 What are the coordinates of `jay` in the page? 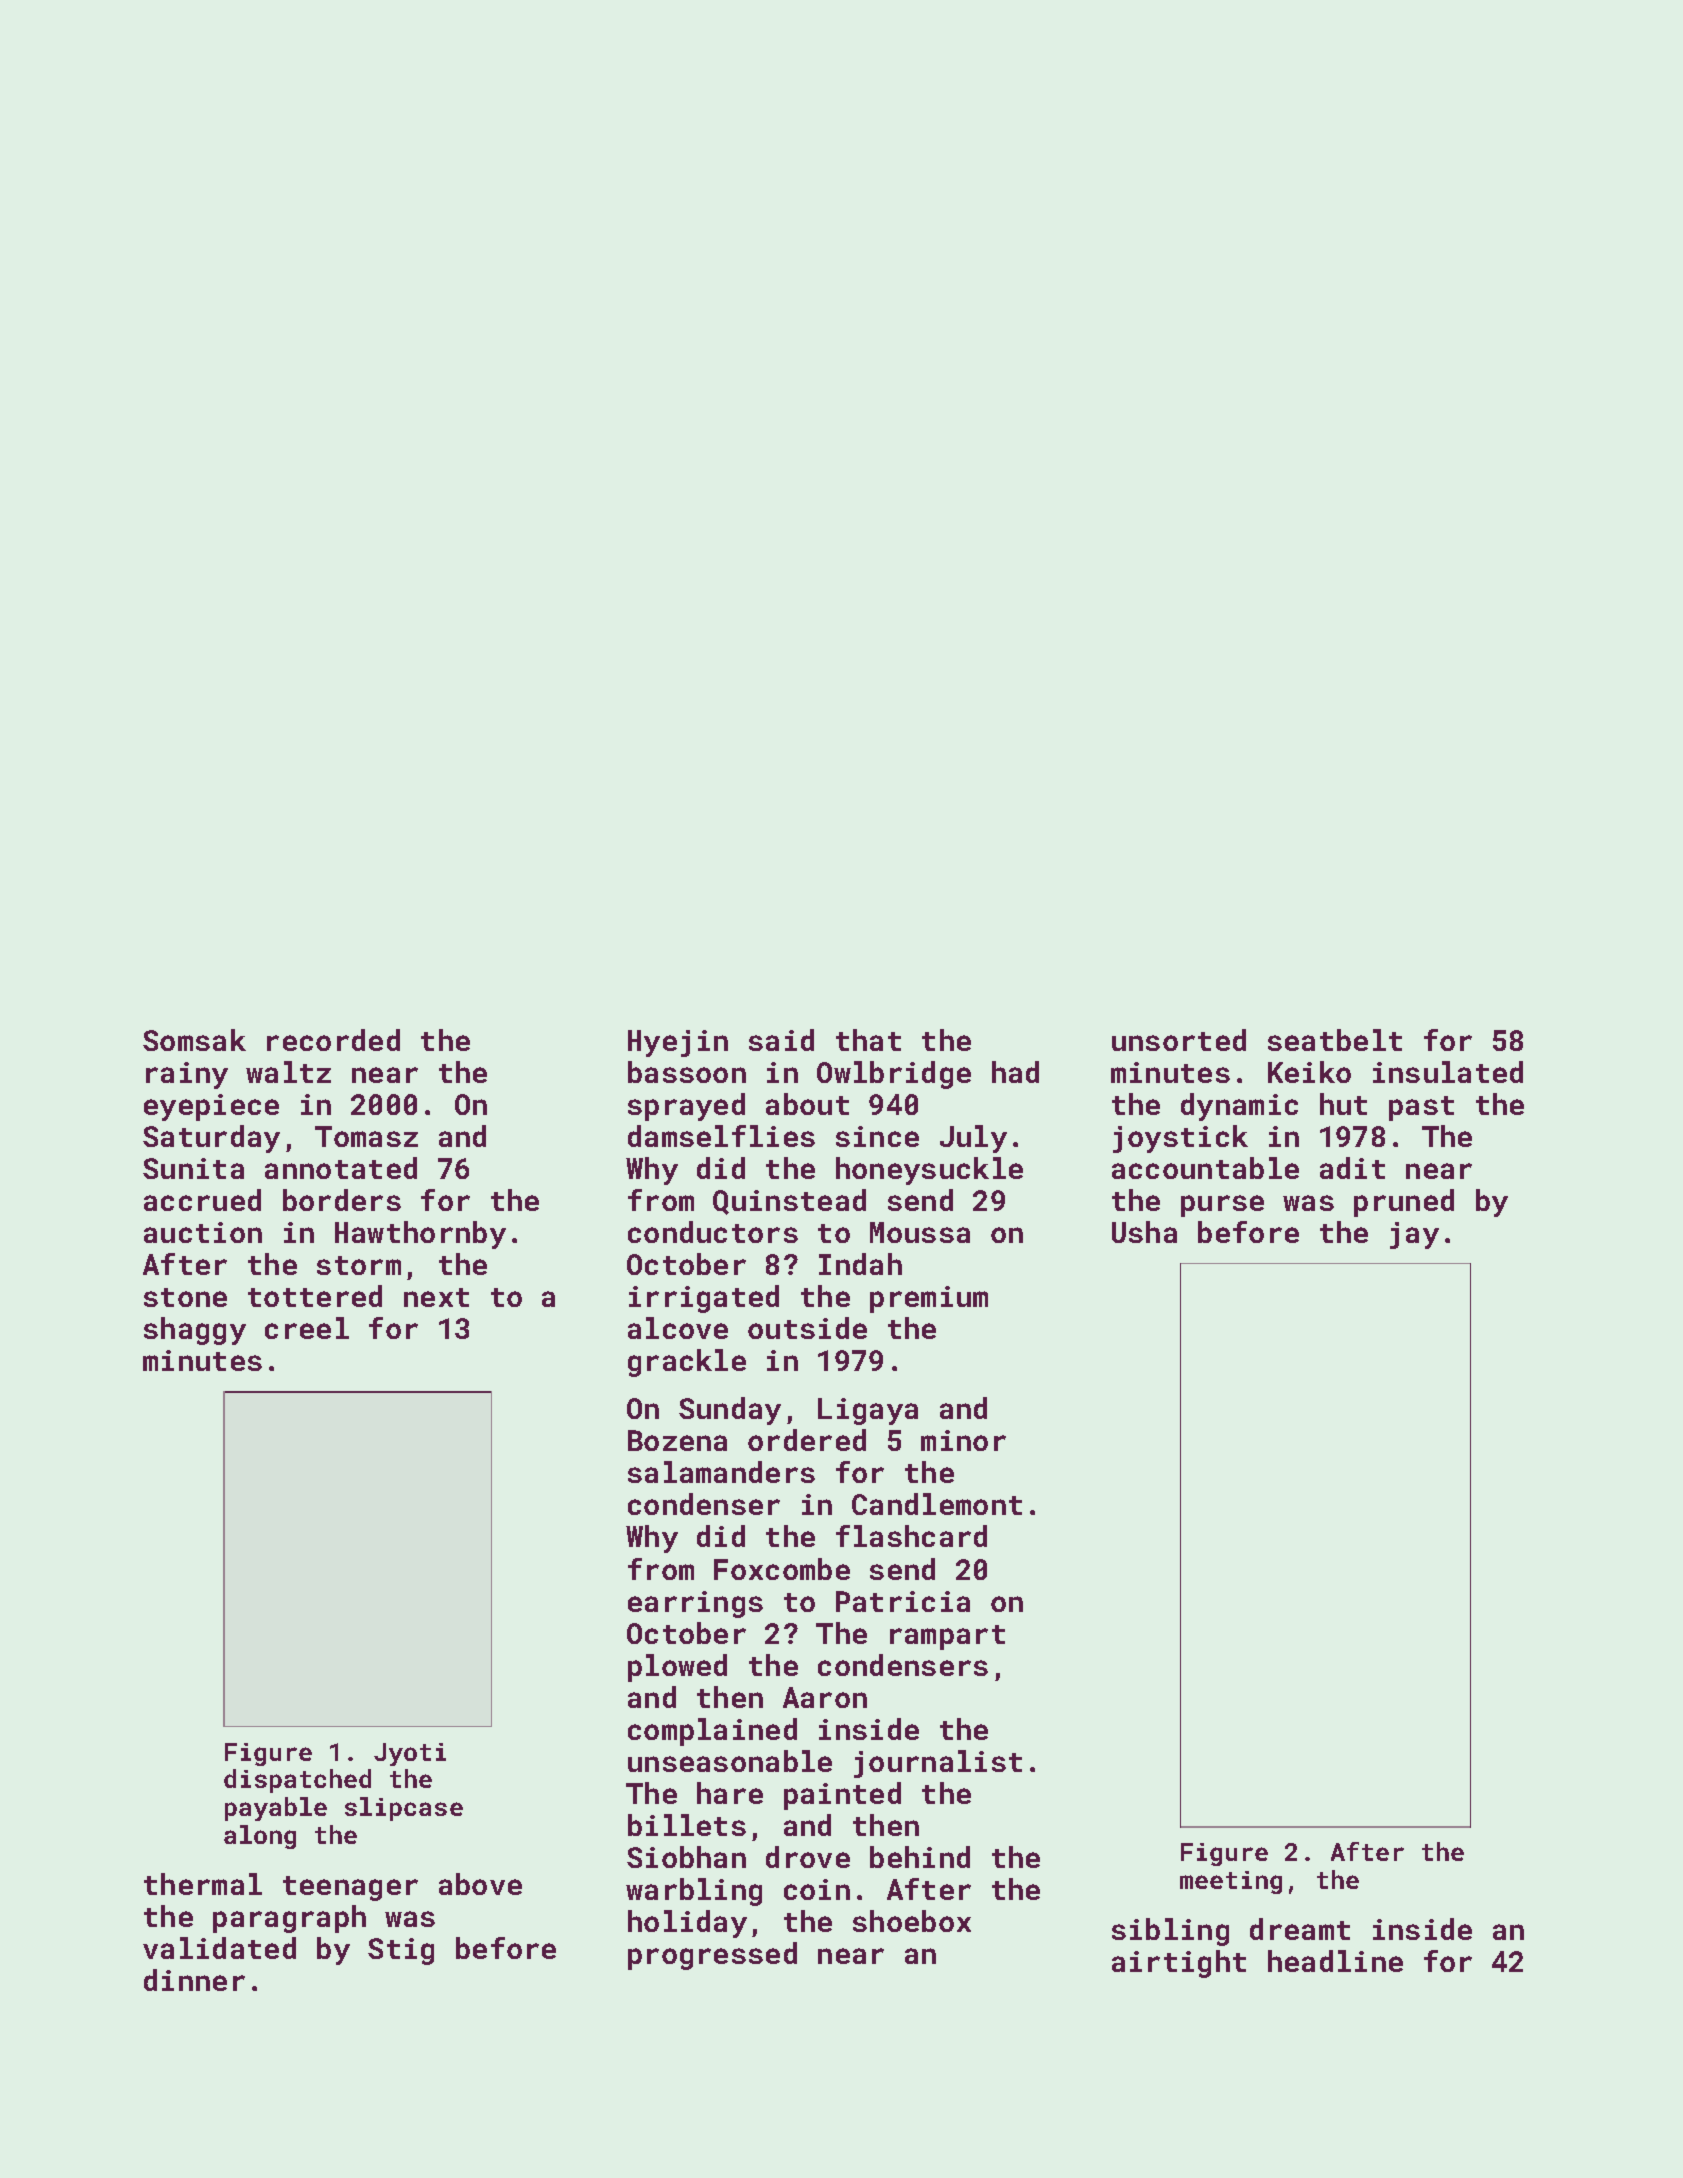 It's located at (1414, 1235).
